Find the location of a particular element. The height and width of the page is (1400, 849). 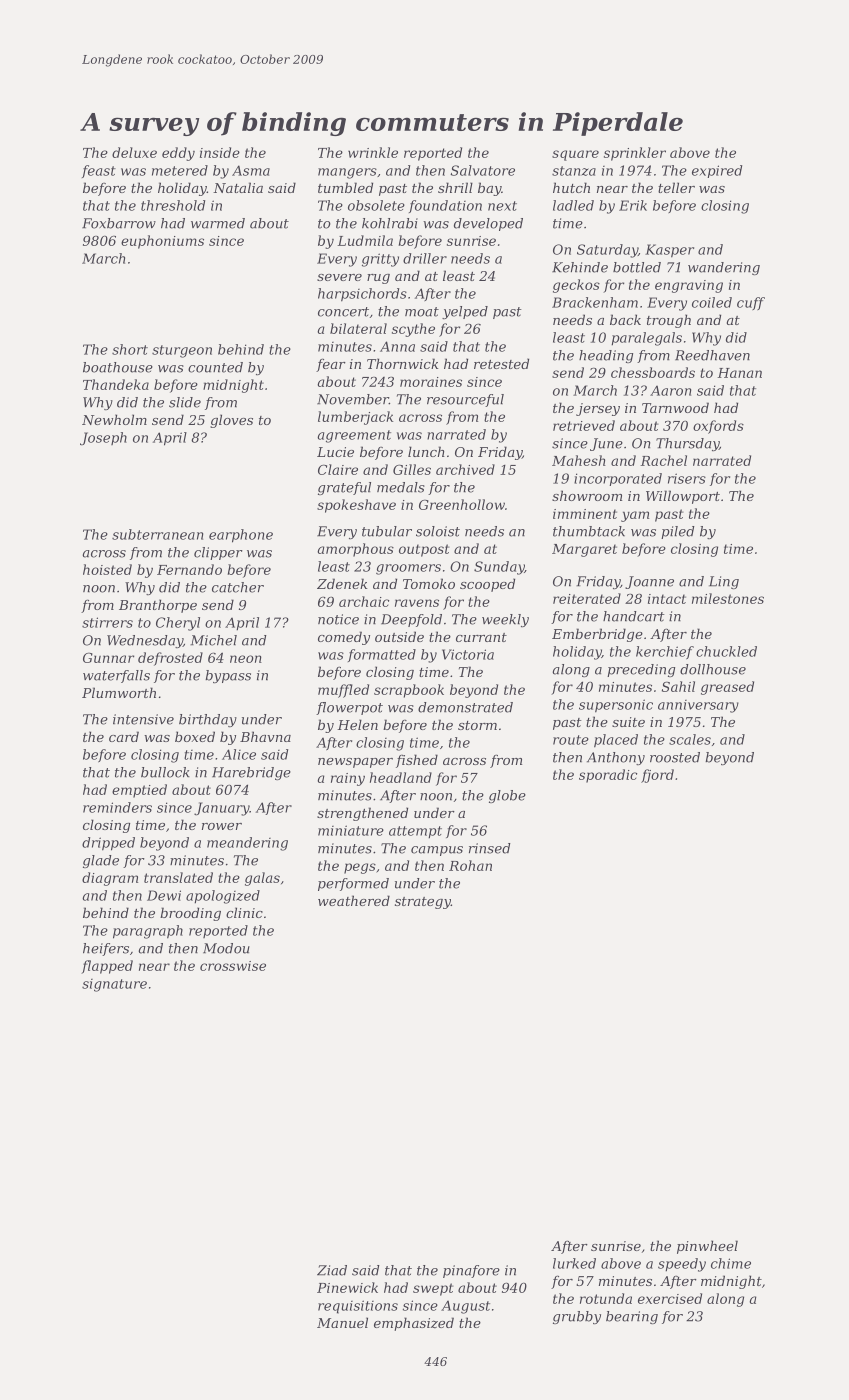

Thandeka is located at coordinates (116, 384).
